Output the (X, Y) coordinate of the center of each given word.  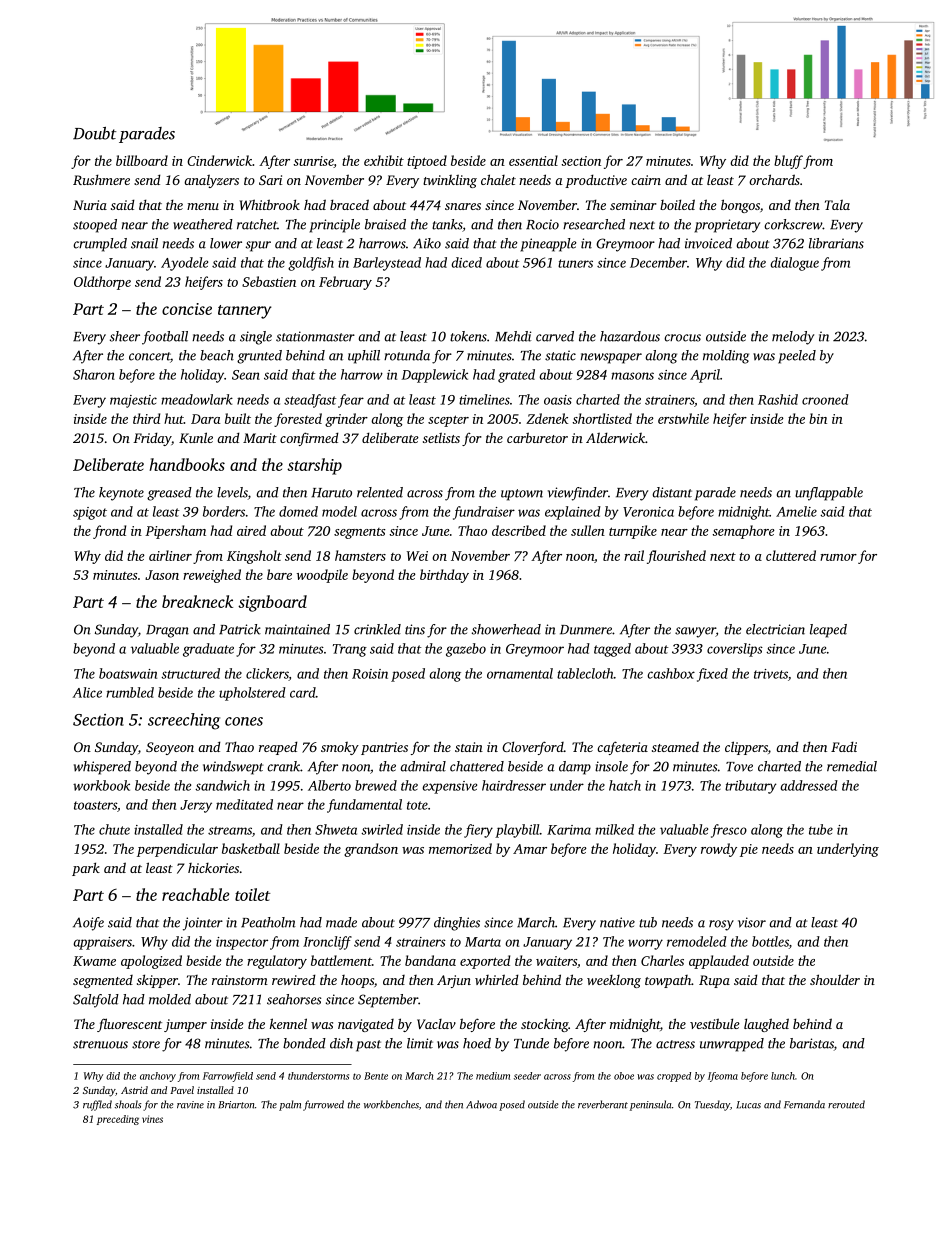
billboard (142, 160)
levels (232, 492)
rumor (838, 557)
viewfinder (578, 494)
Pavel (182, 1090)
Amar (530, 849)
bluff (788, 162)
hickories (213, 868)
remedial (852, 766)
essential (533, 160)
